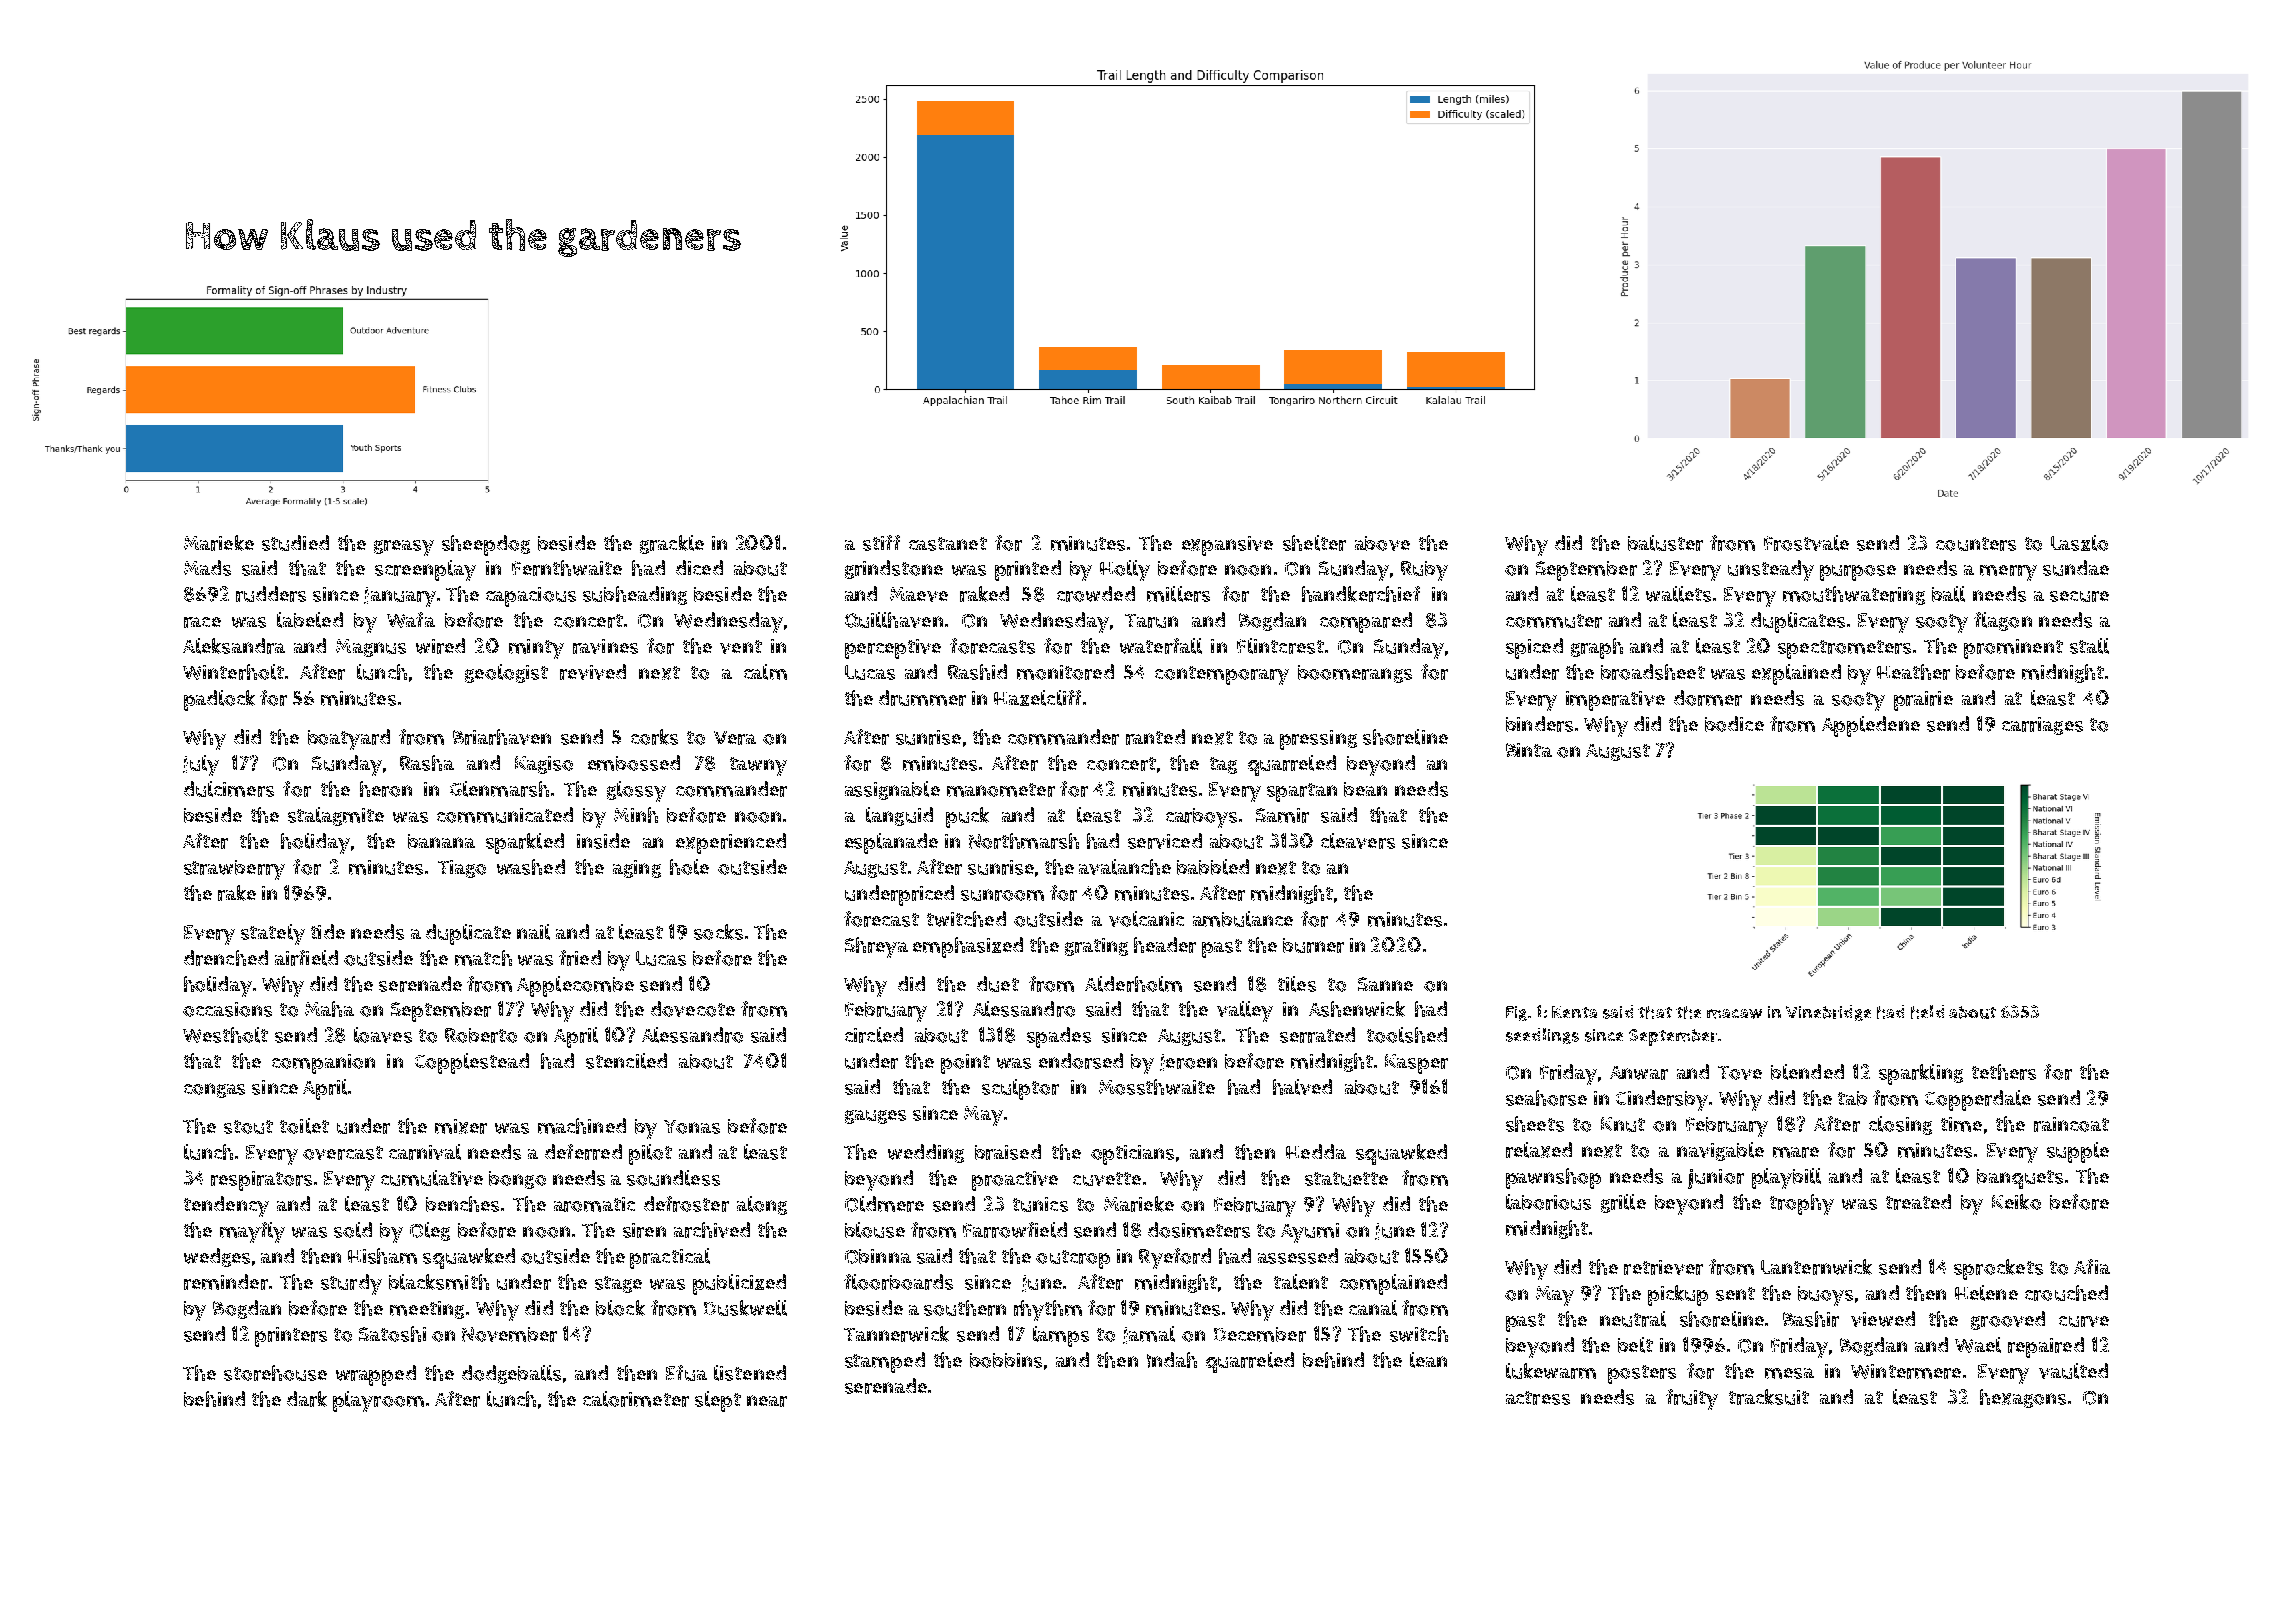  Describe the element at coordinates (544, 765) in the screenshot. I see `Kagiso` at that location.
